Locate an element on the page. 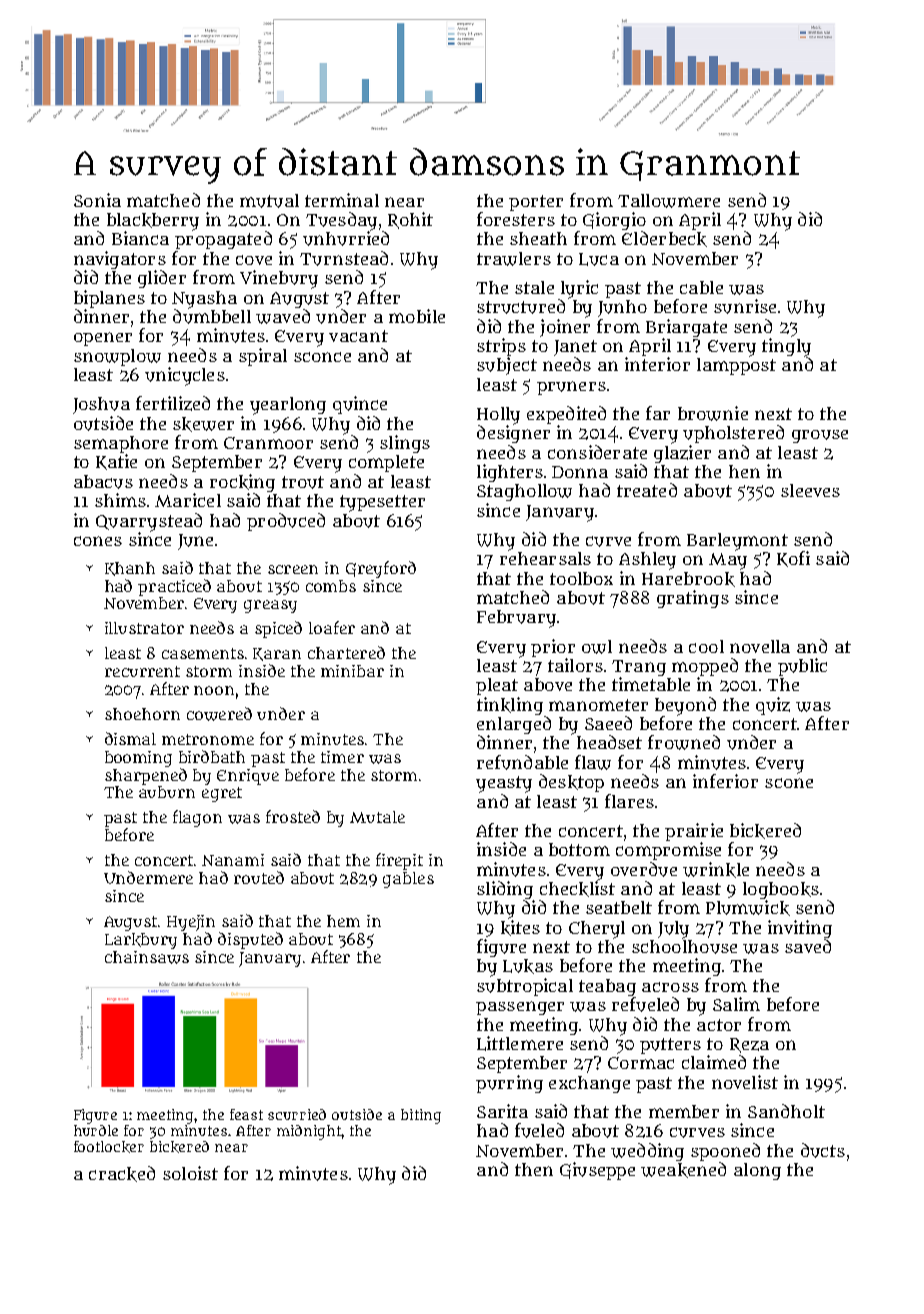  typesetter is located at coordinates (382, 503).
